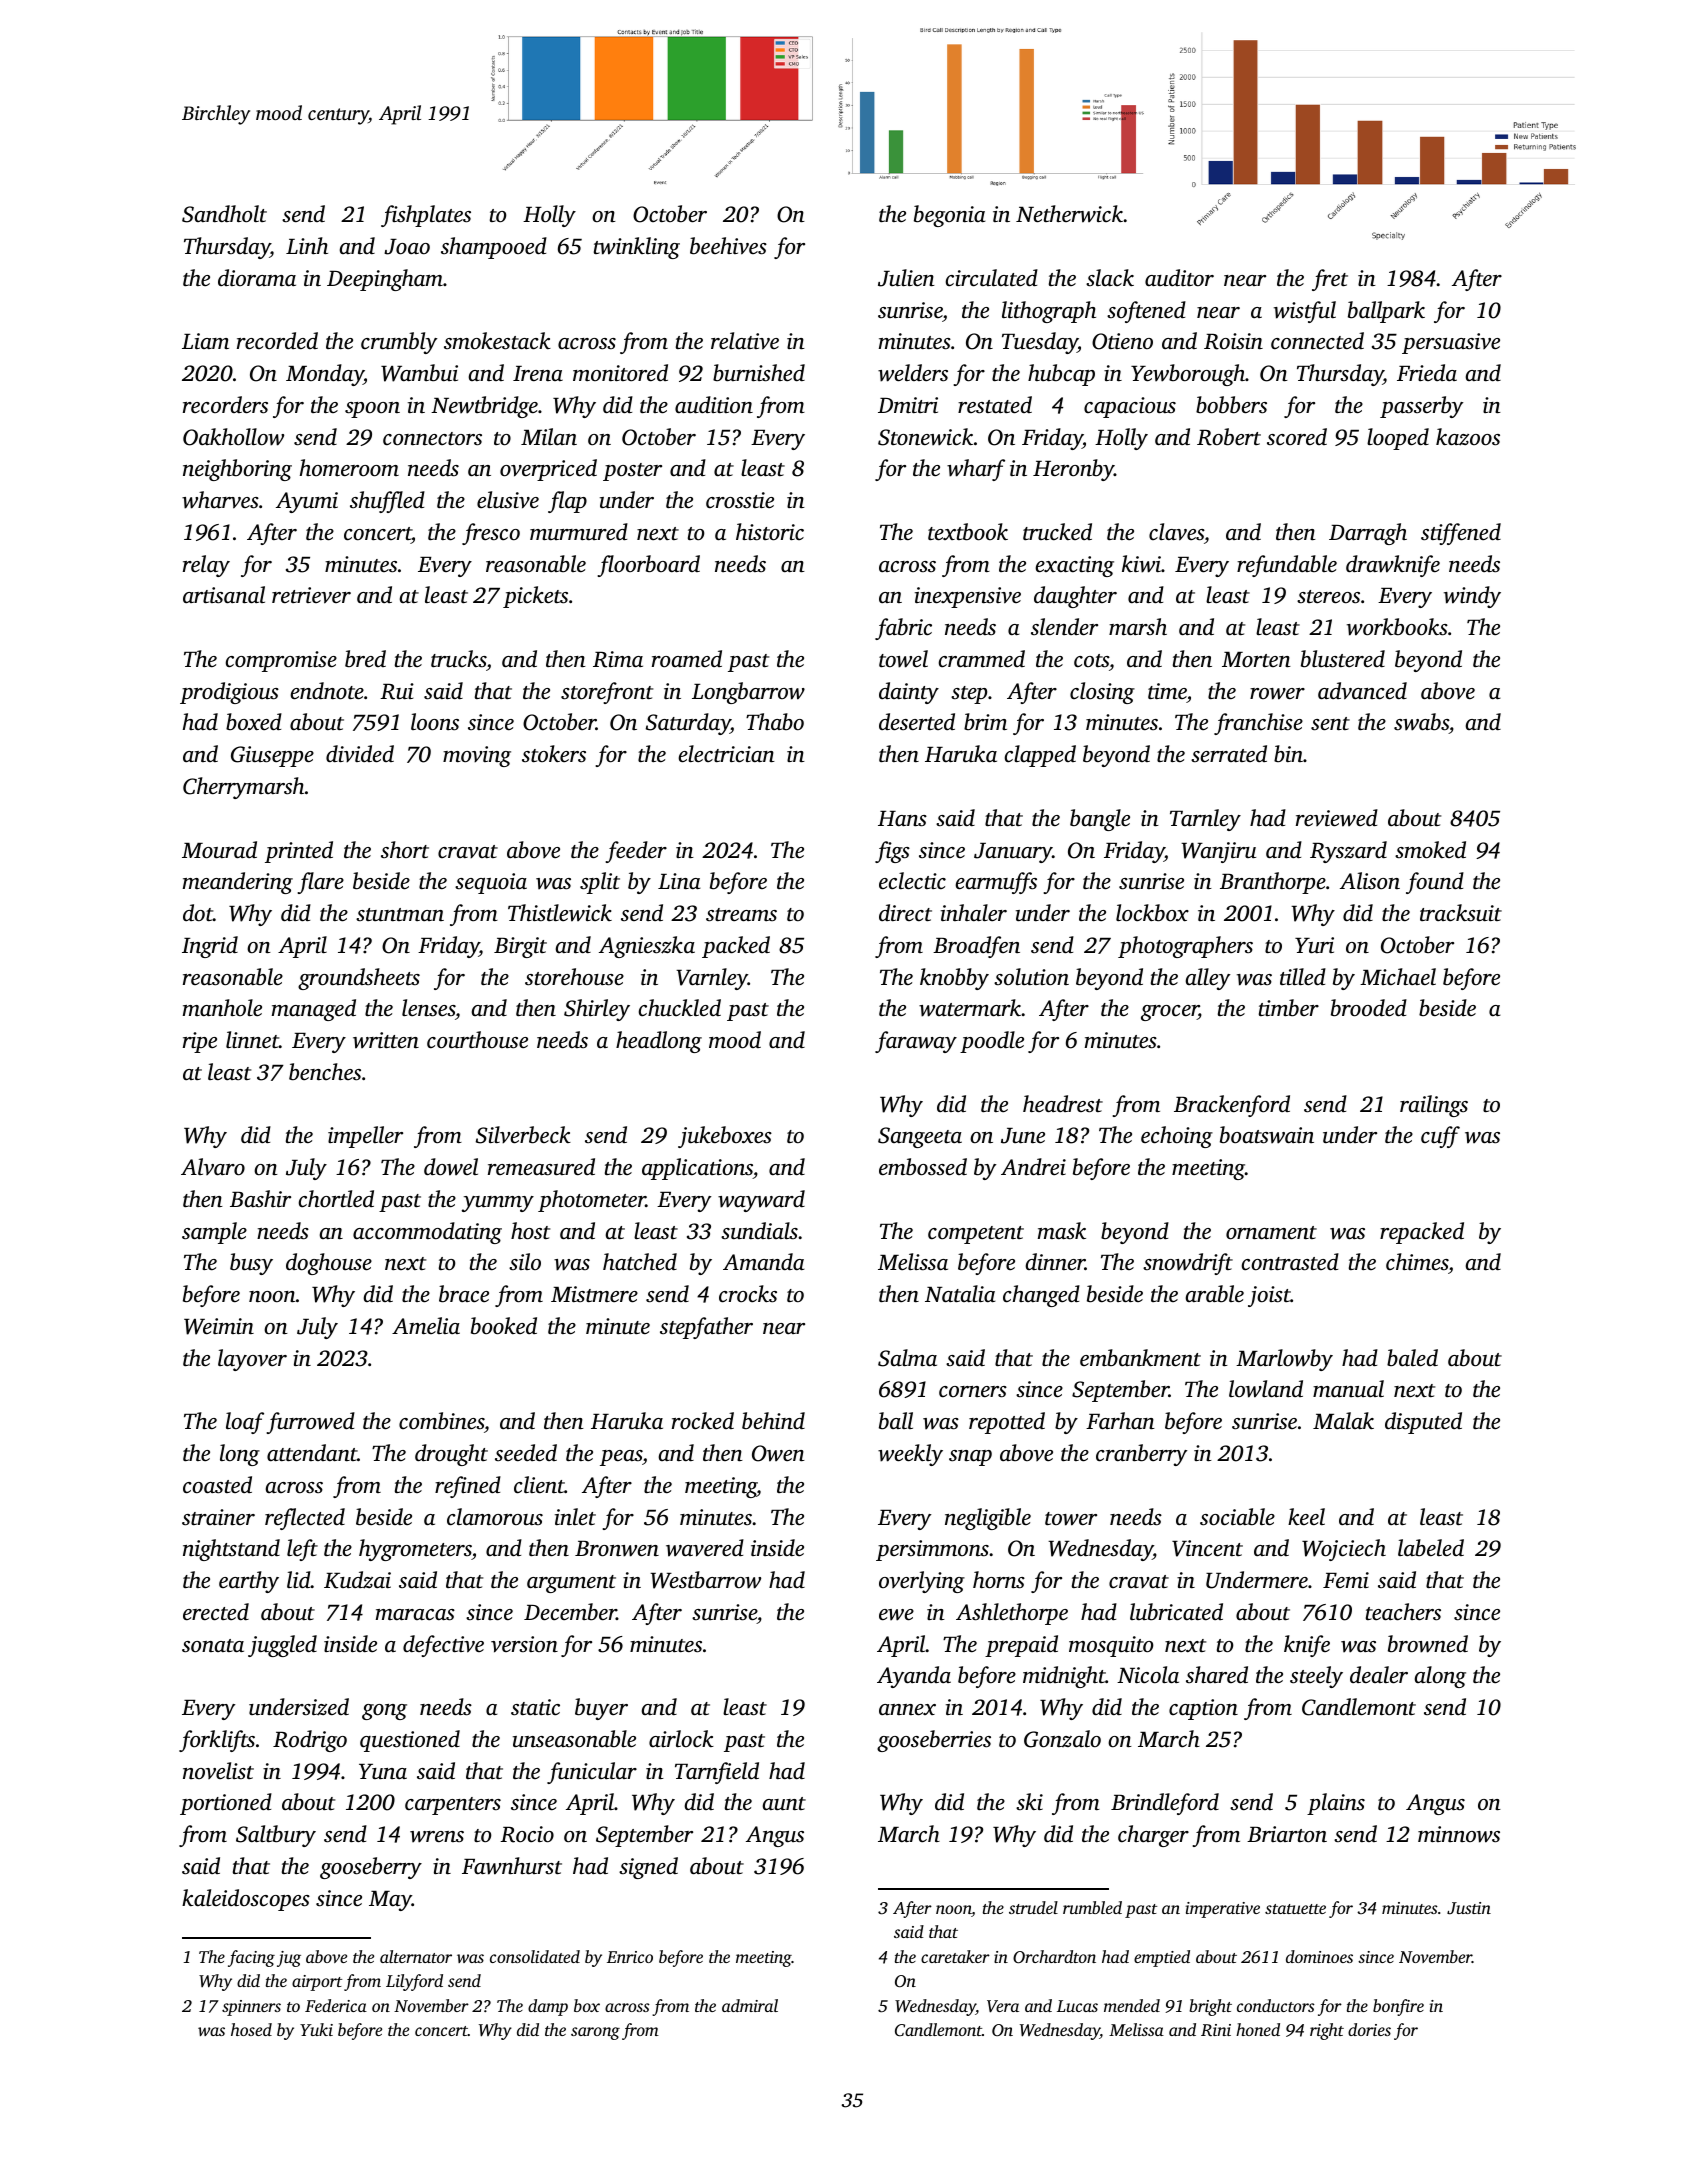 This screenshot has height=2178, width=1683. I want to click on baled, so click(1412, 1358).
